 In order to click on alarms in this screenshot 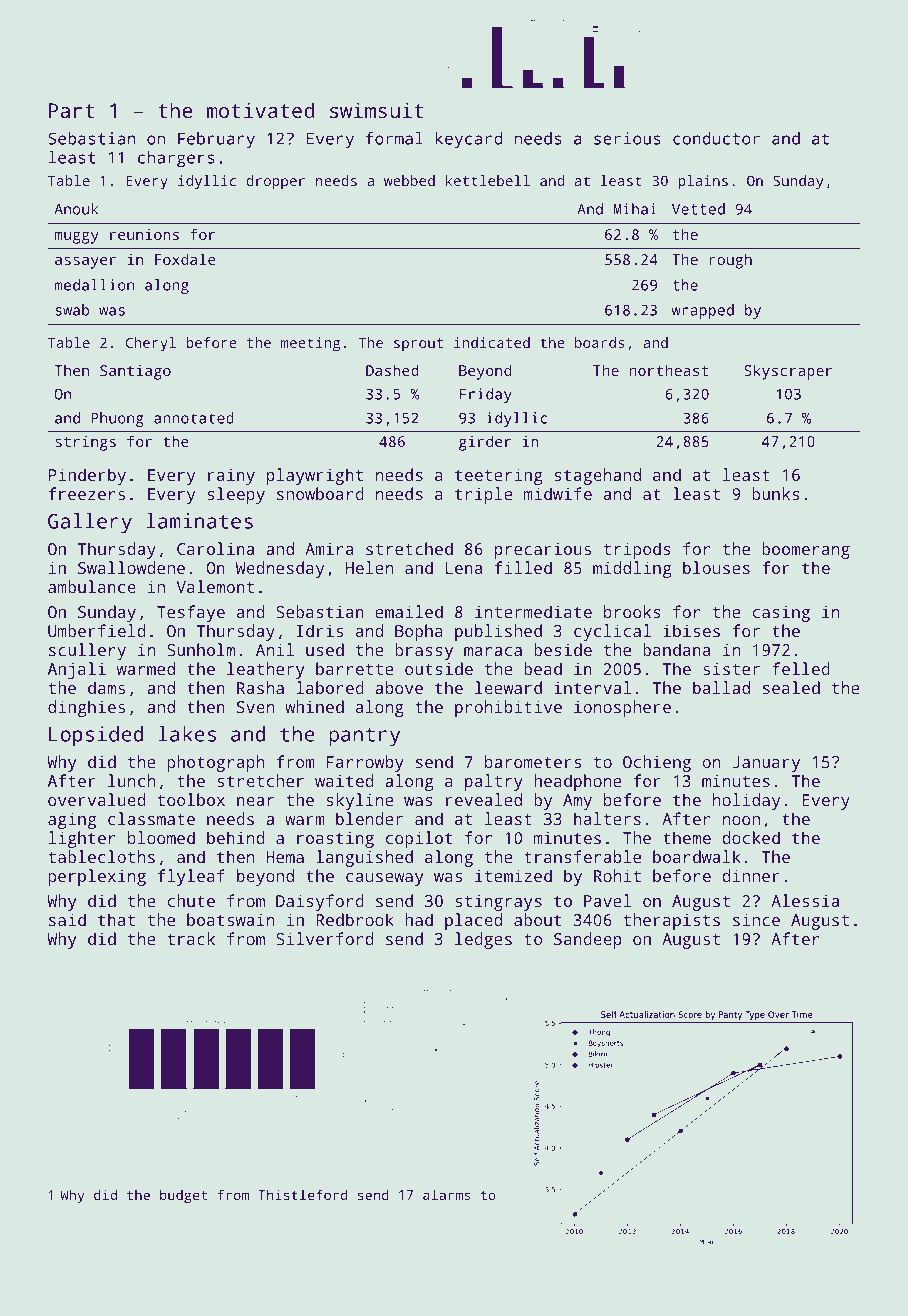, I will do `click(446, 1194)`.
